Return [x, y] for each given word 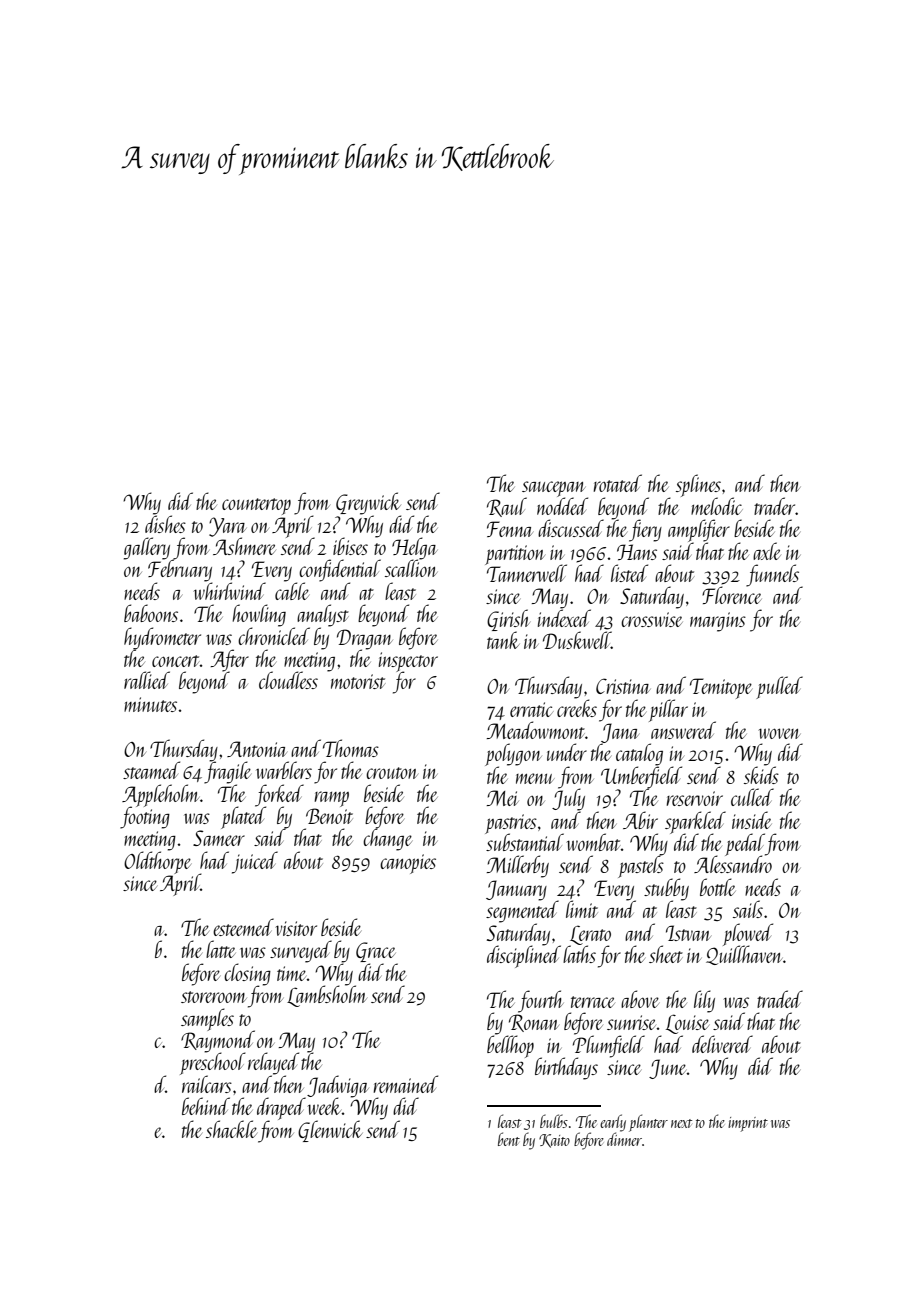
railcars [207, 1084]
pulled [779, 687]
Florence [732, 595]
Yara [227, 527]
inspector [408, 662]
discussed [571, 528]
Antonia [257, 749]
